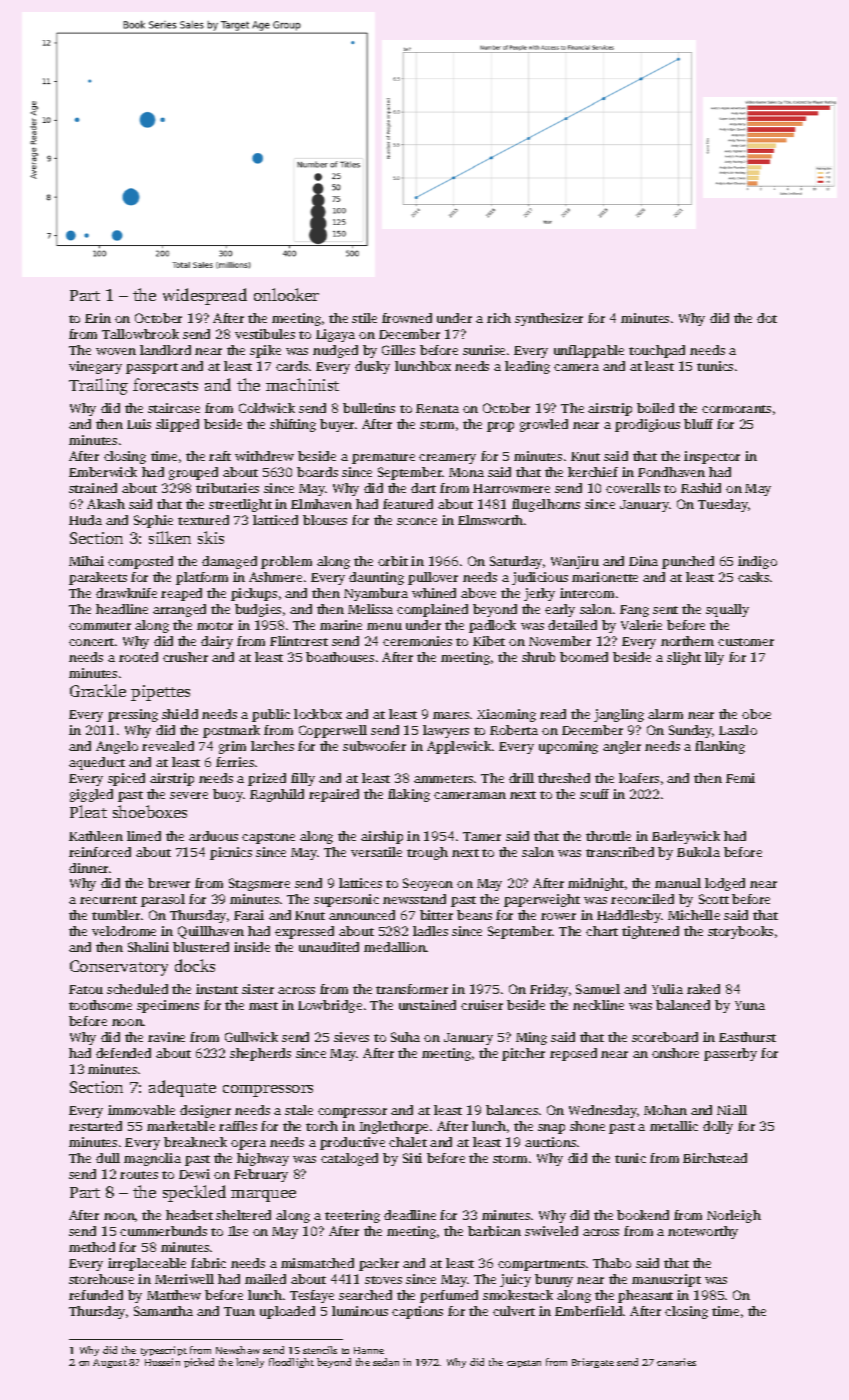  I want to click on complained, so click(432, 610).
